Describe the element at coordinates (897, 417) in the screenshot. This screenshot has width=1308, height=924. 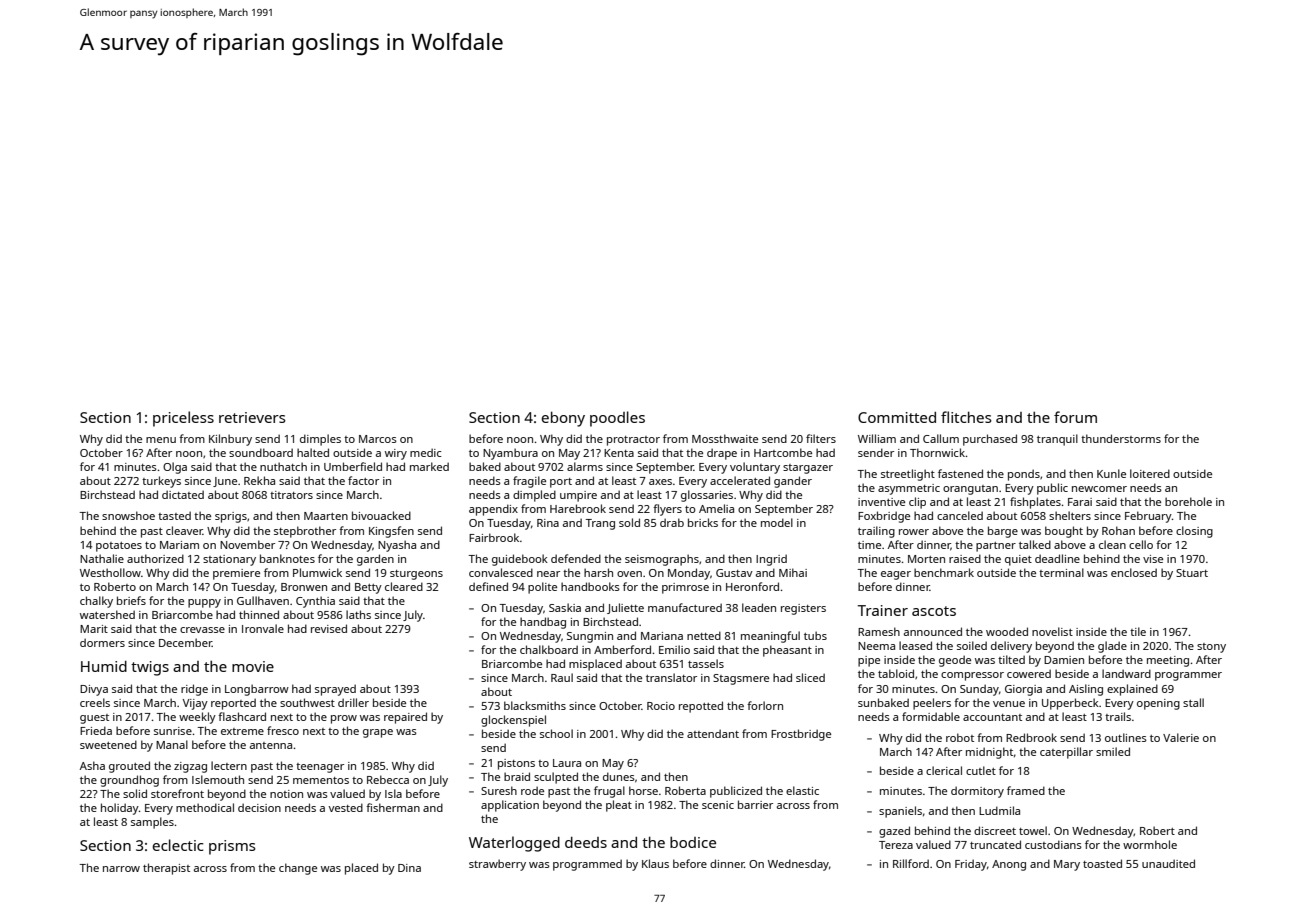
I see `Committed` at that location.
